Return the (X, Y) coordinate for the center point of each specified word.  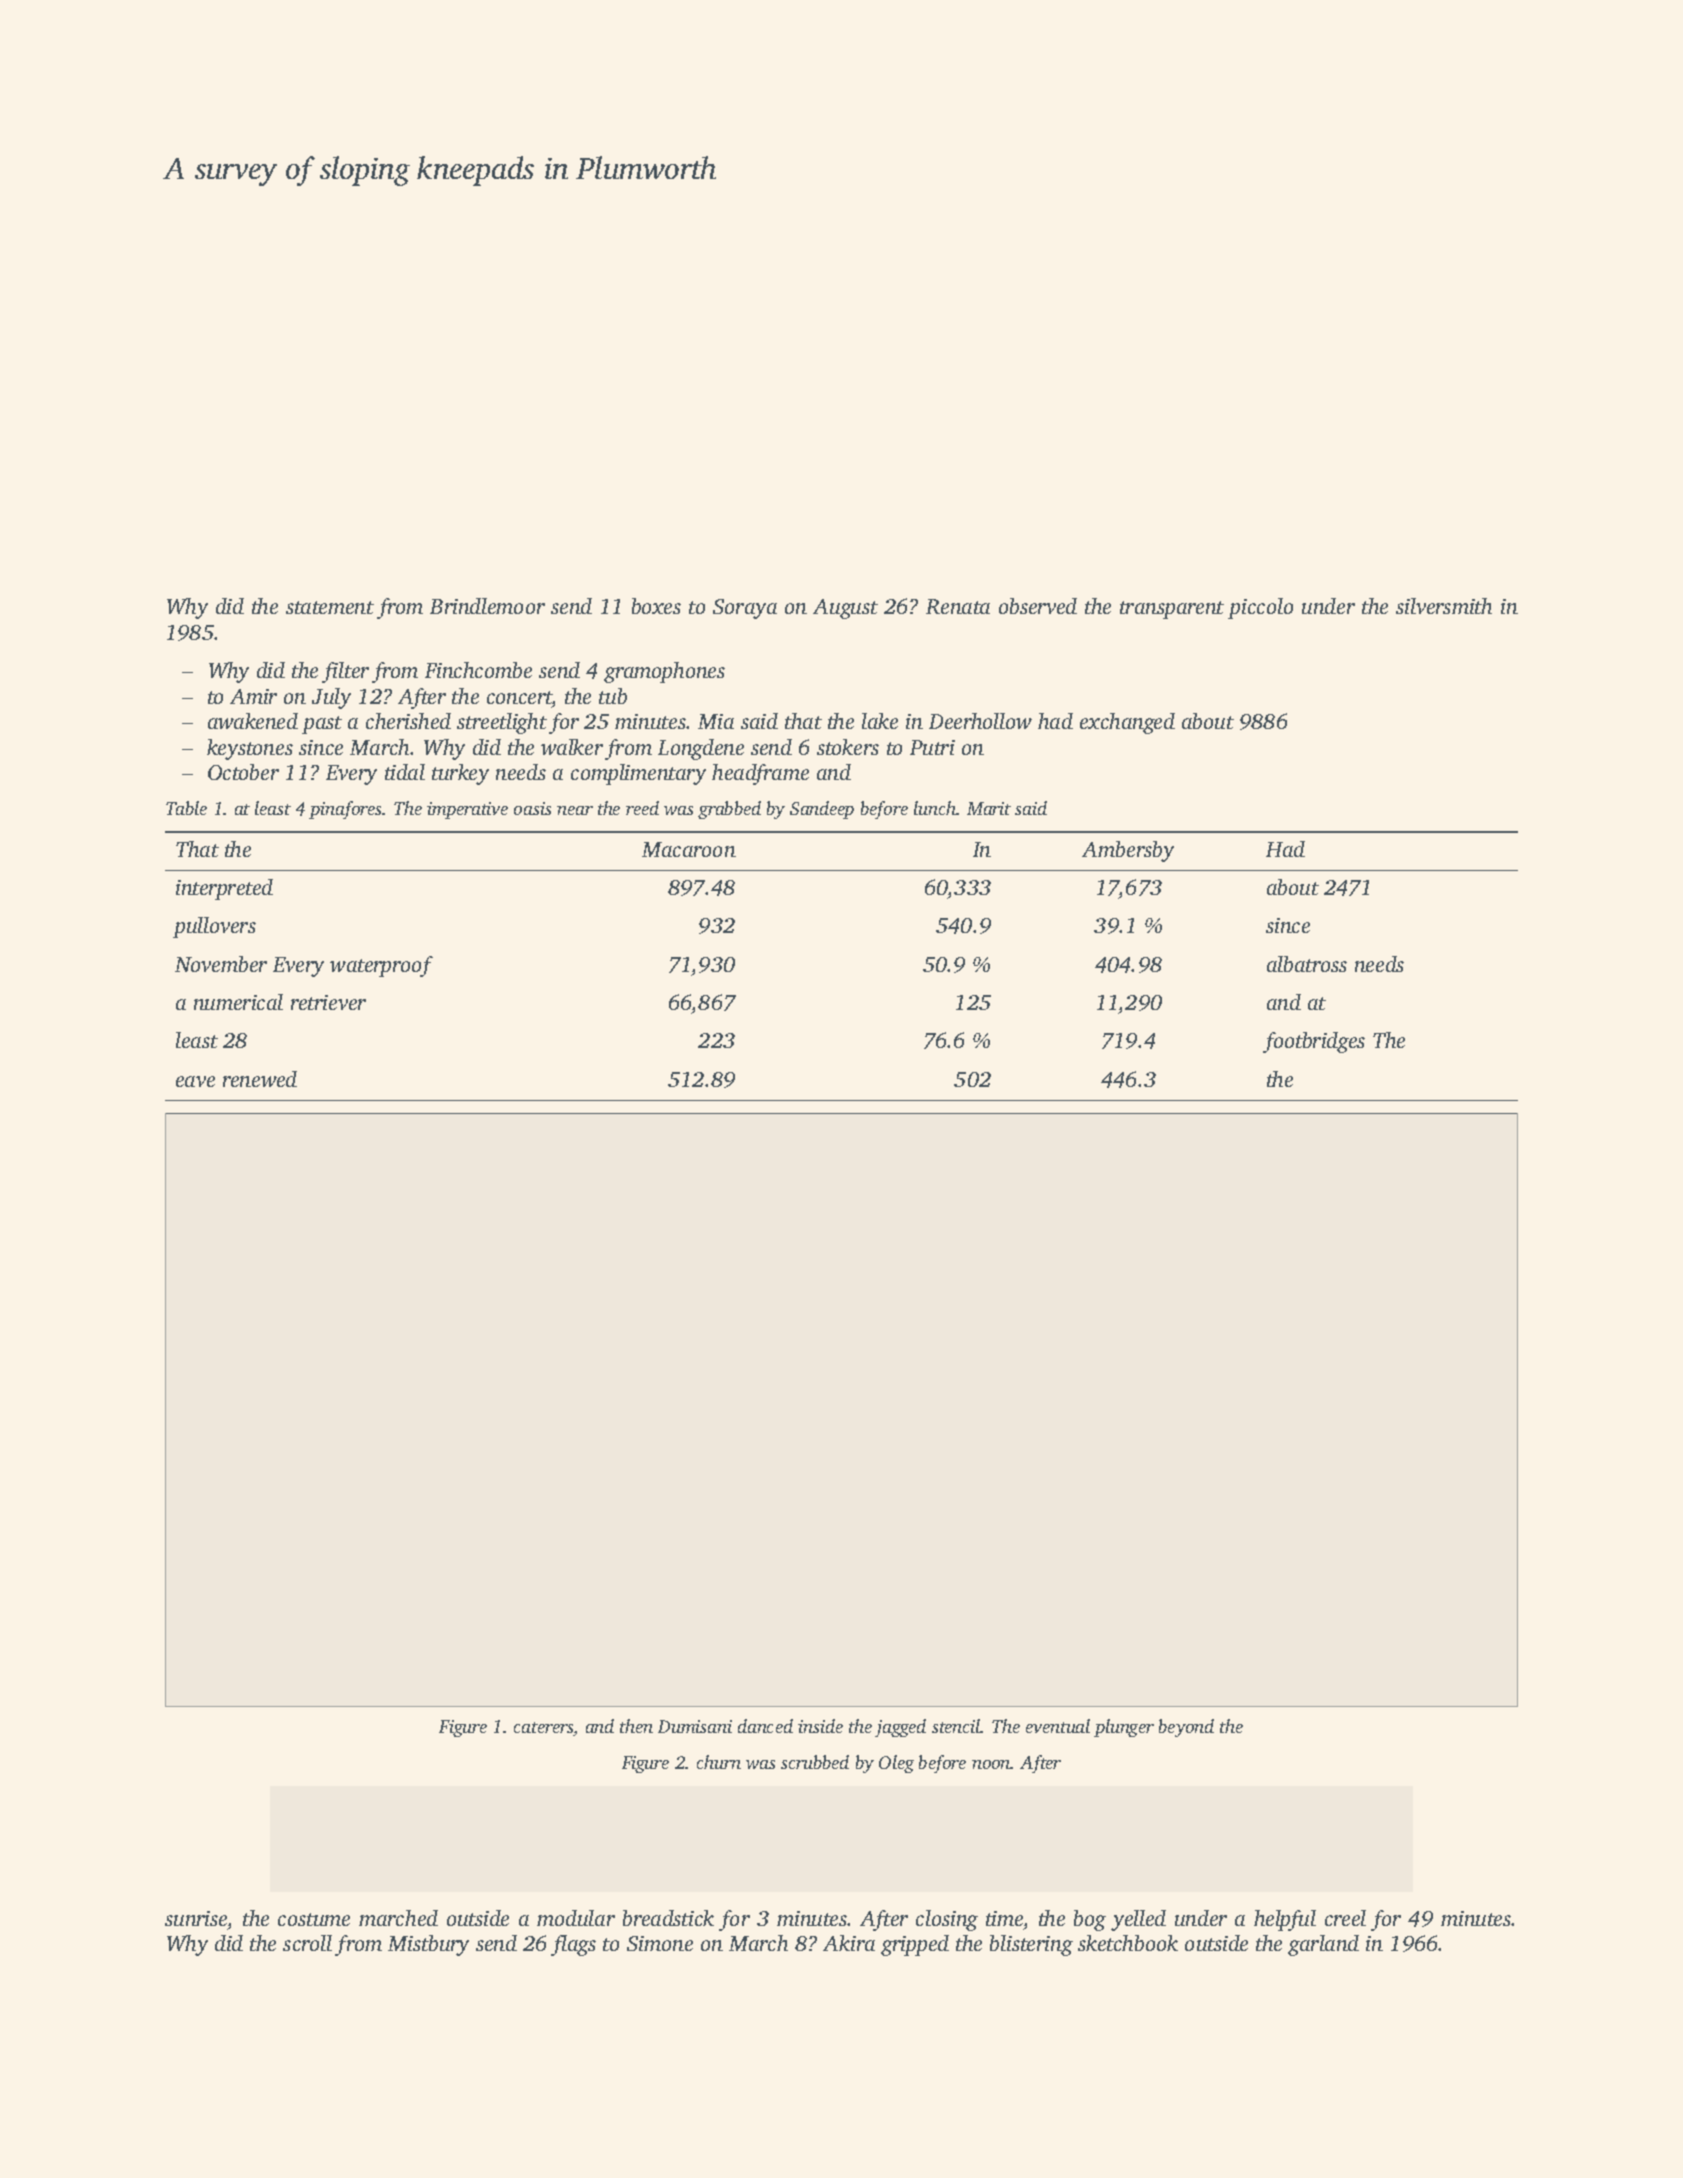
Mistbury (428, 1945)
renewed (260, 1079)
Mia (716, 721)
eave (195, 1081)
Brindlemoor (487, 606)
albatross (1307, 964)
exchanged (1127, 723)
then (636, 1726)
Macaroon (689, 849)
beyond (1186, 1728)
